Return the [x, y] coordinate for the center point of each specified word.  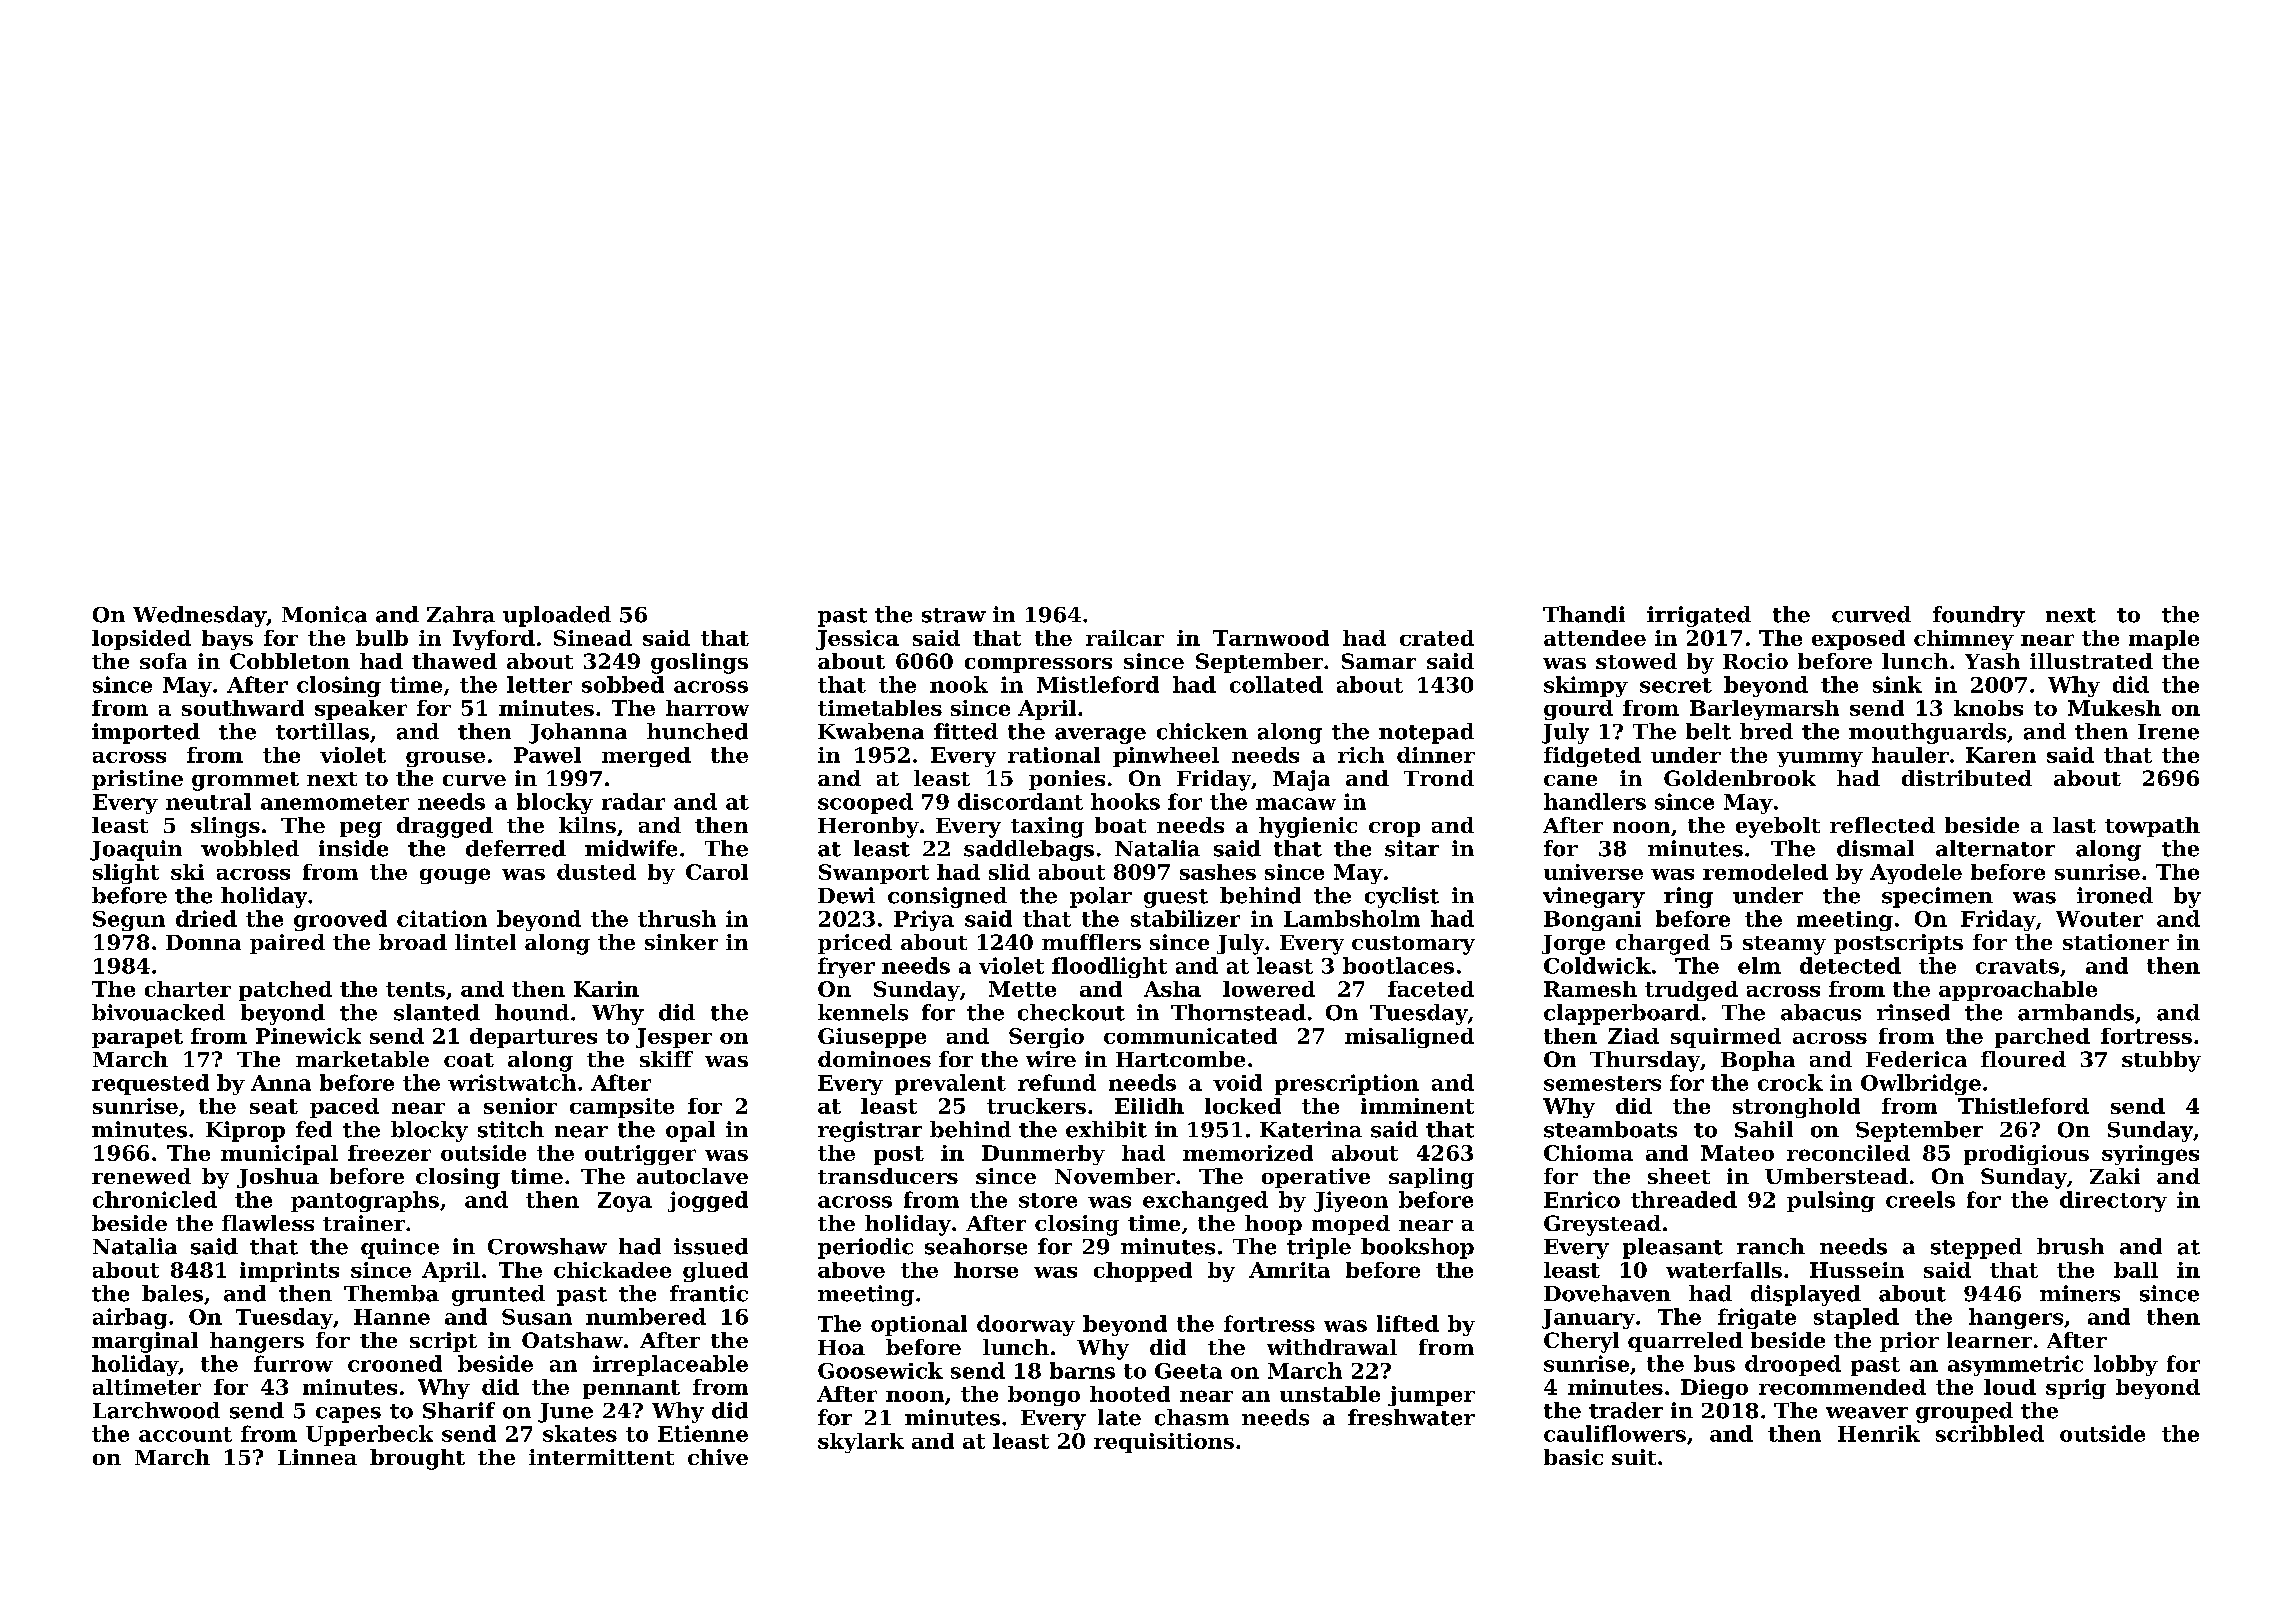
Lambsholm [1352, 918]
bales [172, 1293]
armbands [2076, 1012]
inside [353, 848]
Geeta [1188, 1371]
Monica [324, 614]
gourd [1578, 710]
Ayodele [1916, 874]
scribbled [1990, 1433]
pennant [631, 1389]
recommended [1842, 1387]
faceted [1431, 989]
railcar [1125, 638]
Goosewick [880, 1370]
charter [188, 989]
